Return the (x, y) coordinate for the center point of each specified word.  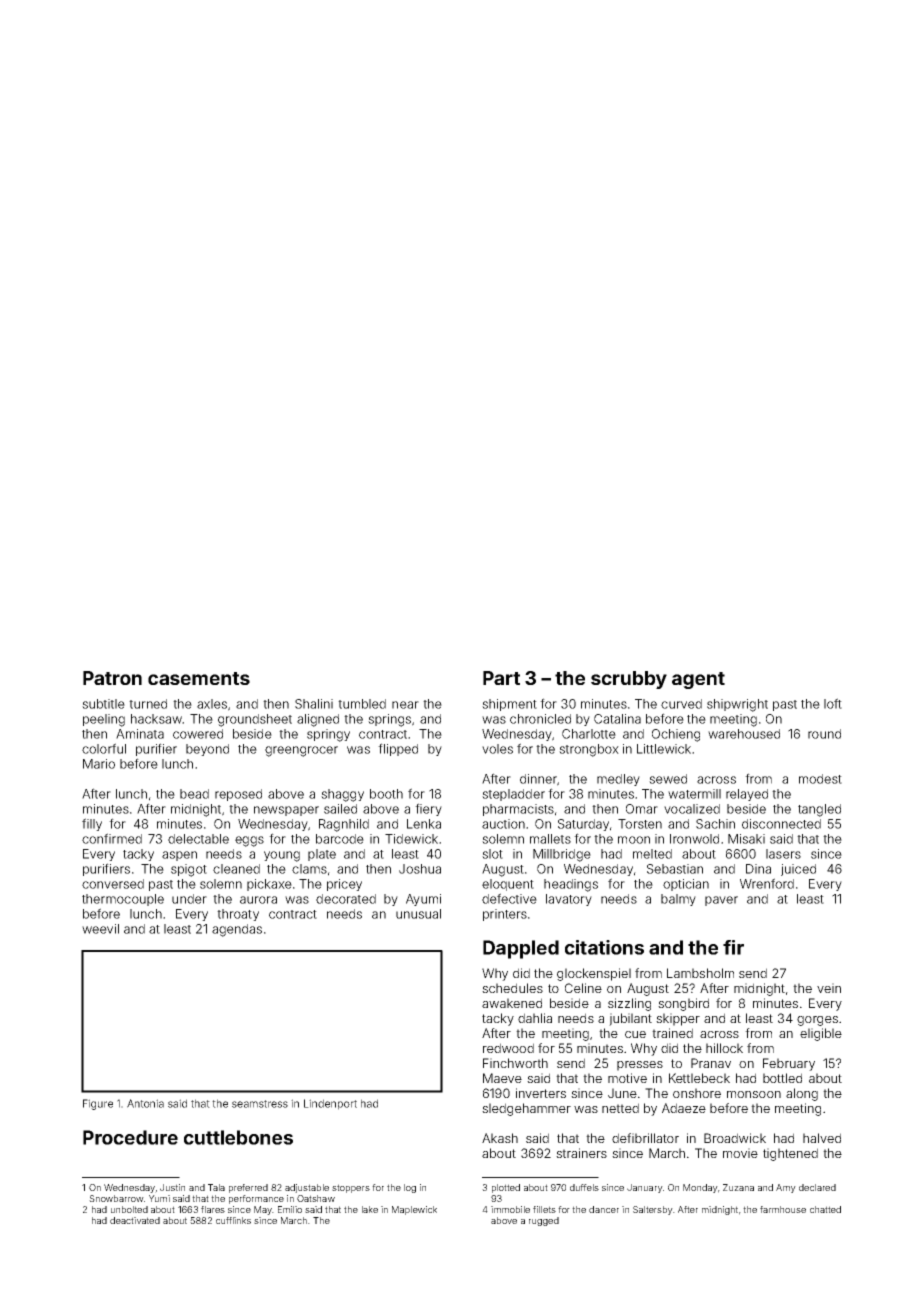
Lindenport (330, 1104)
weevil (100, 929)
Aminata (140, 734)
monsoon (754, 1094)
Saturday (583, 825)
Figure (98, 1104)
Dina (758, 869)
